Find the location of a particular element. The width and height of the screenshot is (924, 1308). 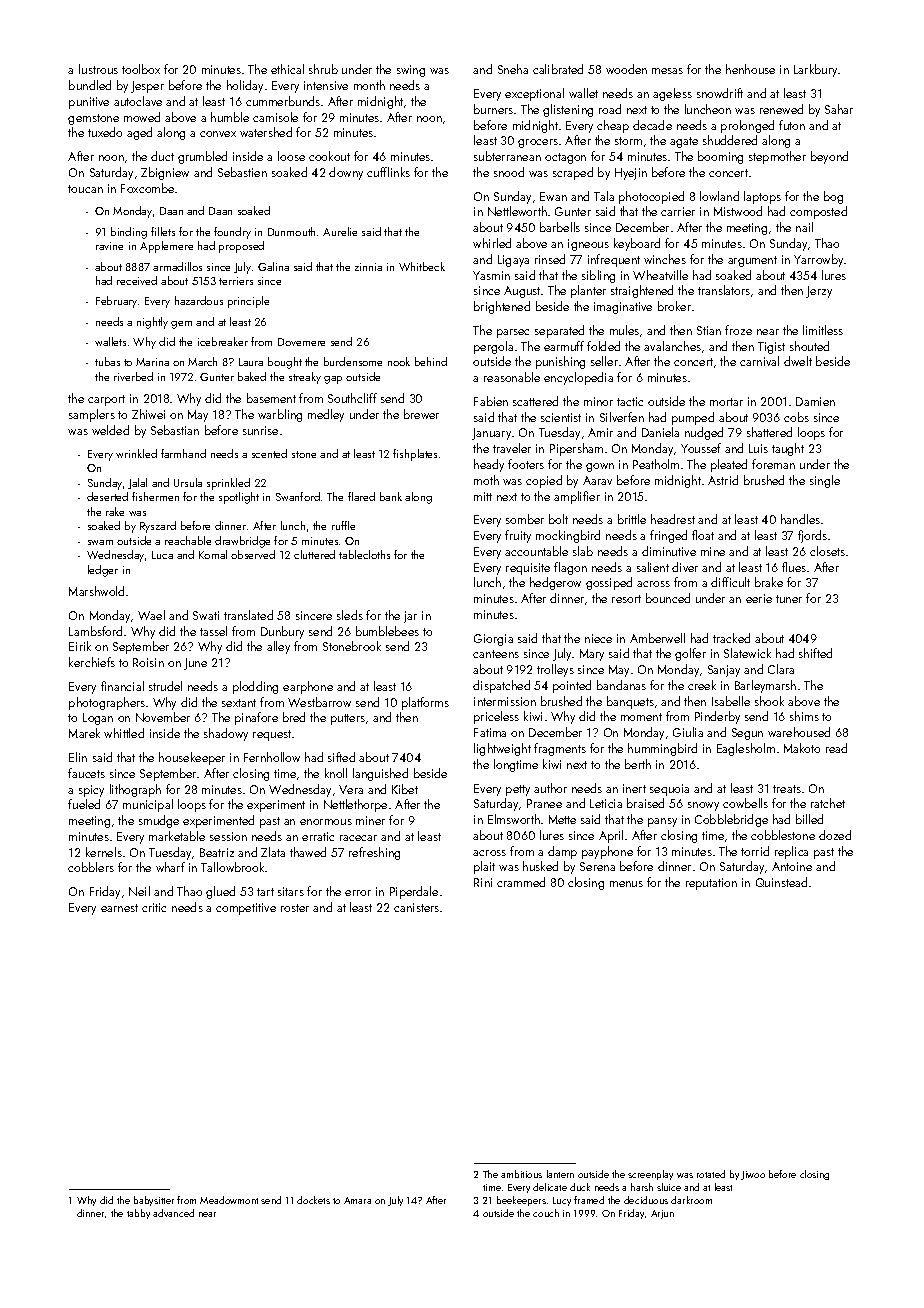

binding is located at coordinates (129, 233).
